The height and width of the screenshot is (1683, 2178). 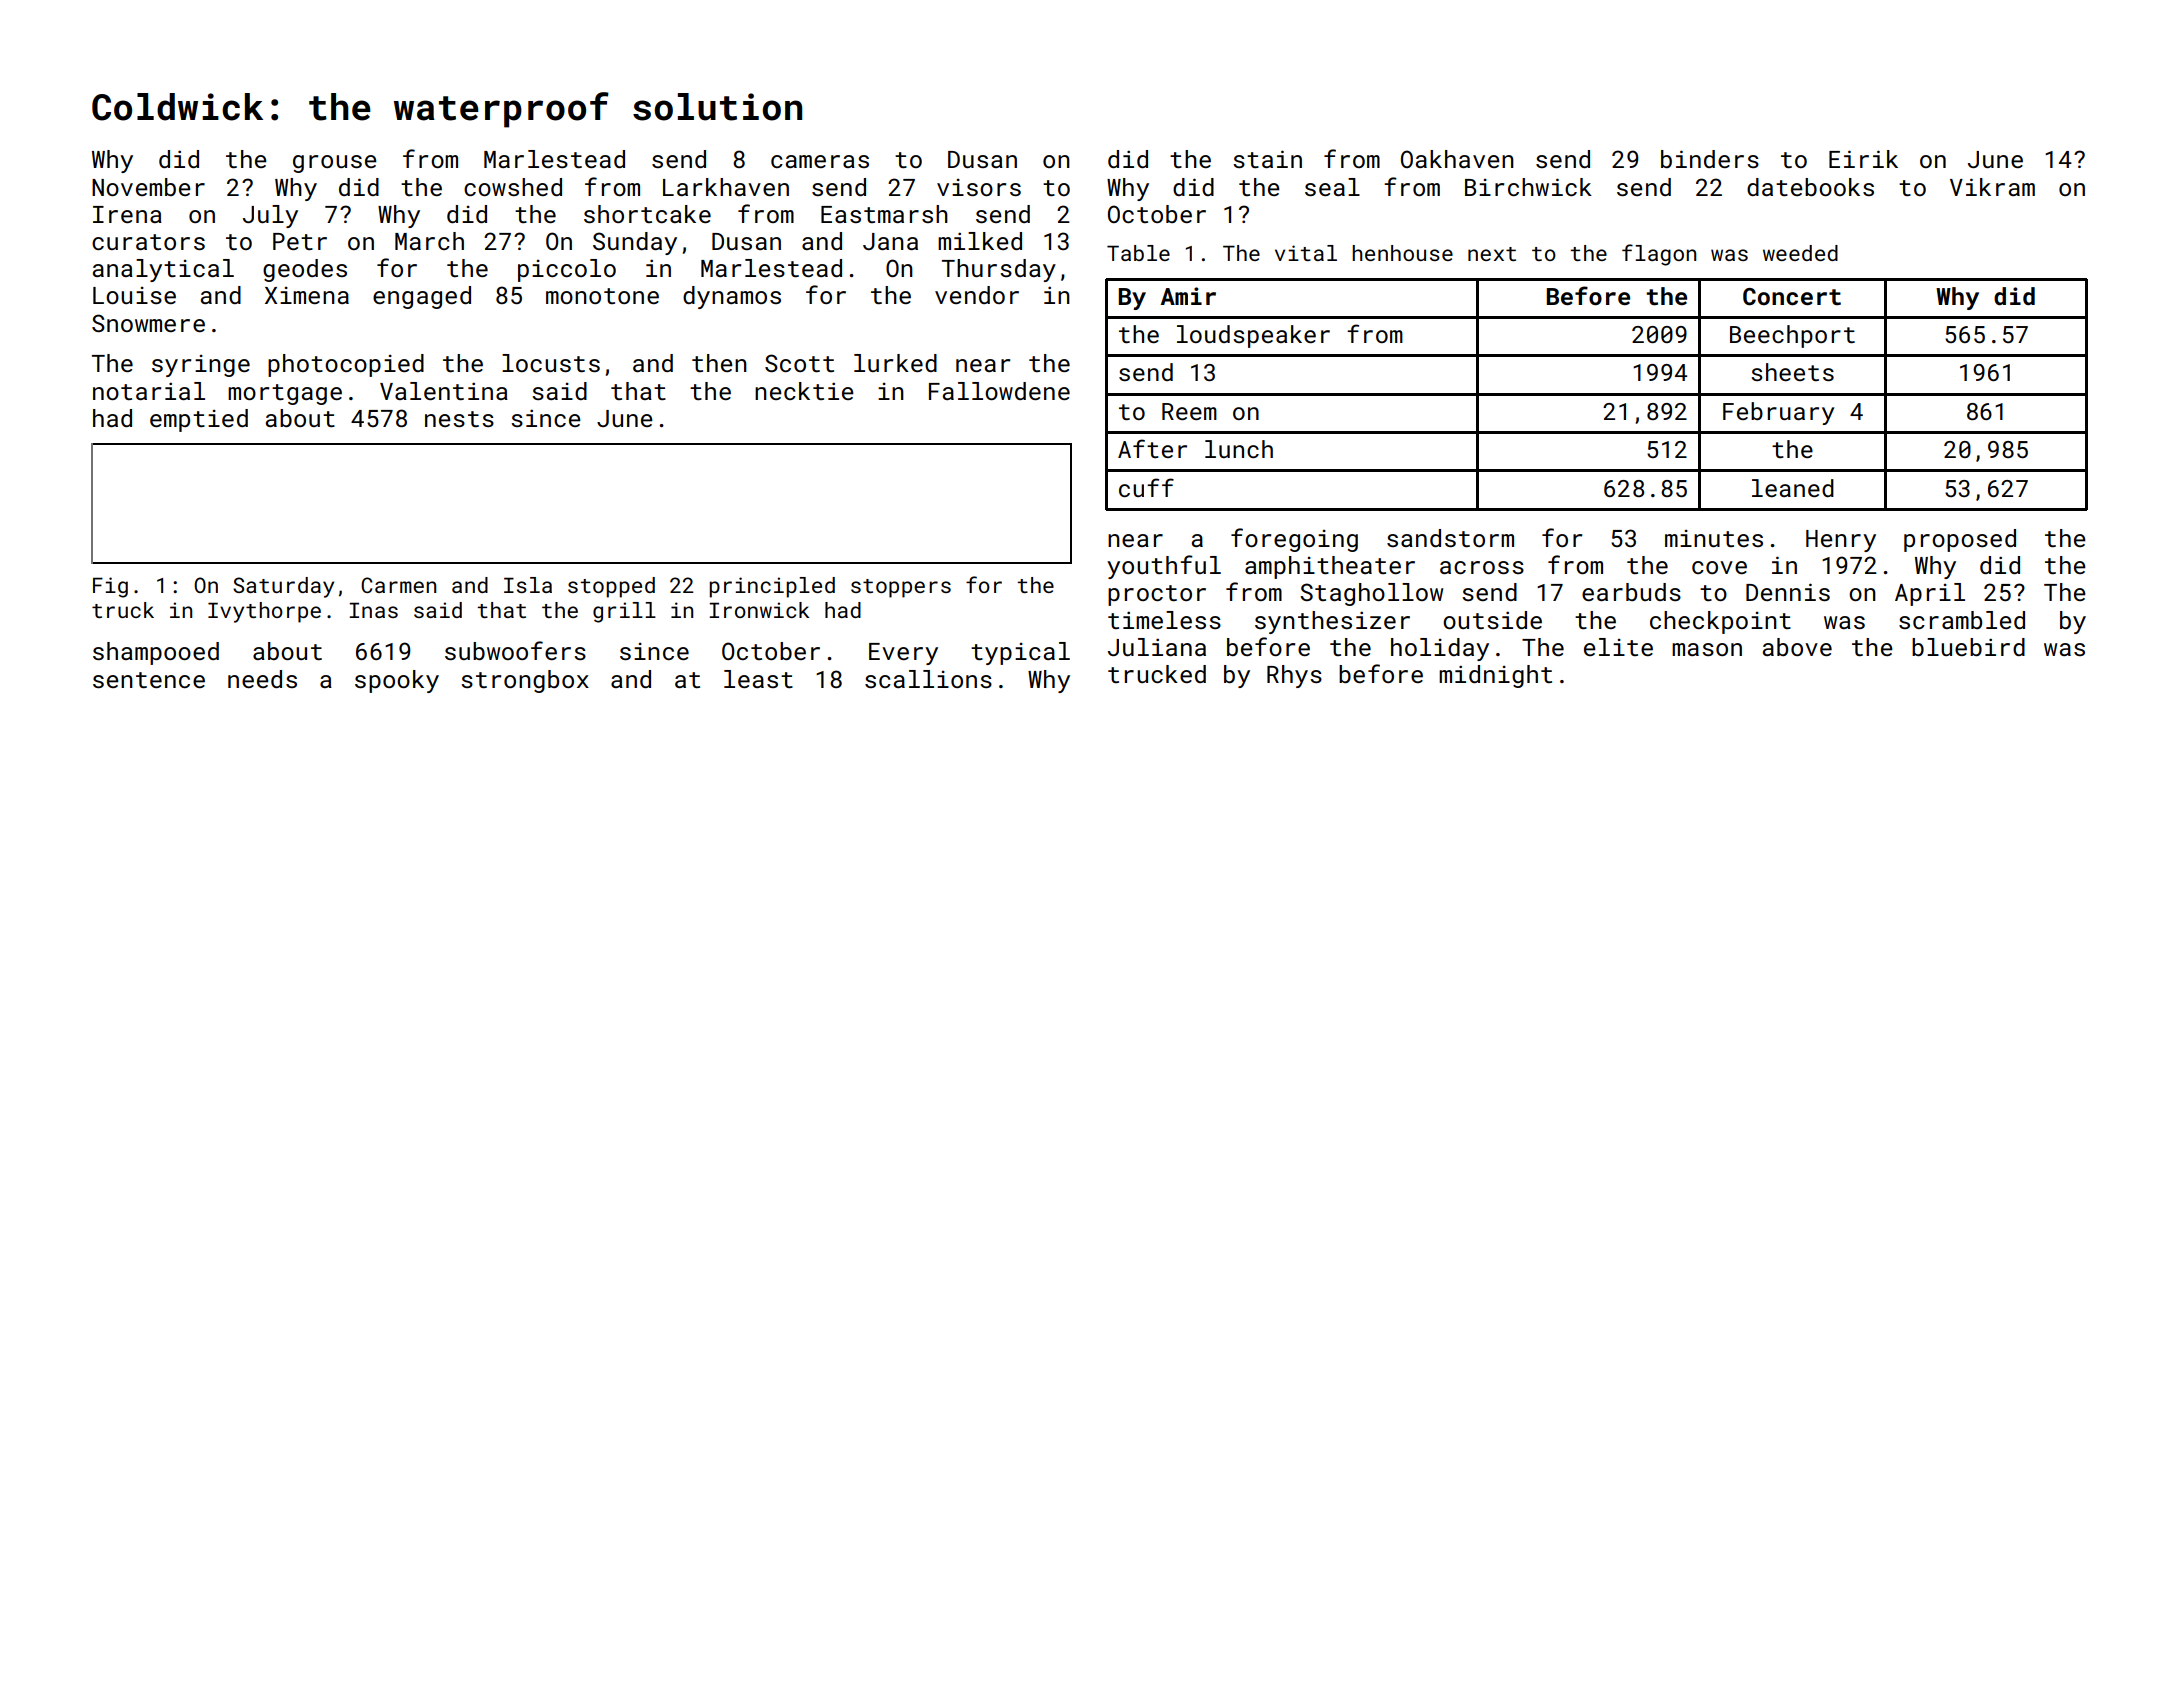 What do you see at coordinates (1968, 647) in the screenshot?
I see `bluebird` at bounding box center [1968, 647].
